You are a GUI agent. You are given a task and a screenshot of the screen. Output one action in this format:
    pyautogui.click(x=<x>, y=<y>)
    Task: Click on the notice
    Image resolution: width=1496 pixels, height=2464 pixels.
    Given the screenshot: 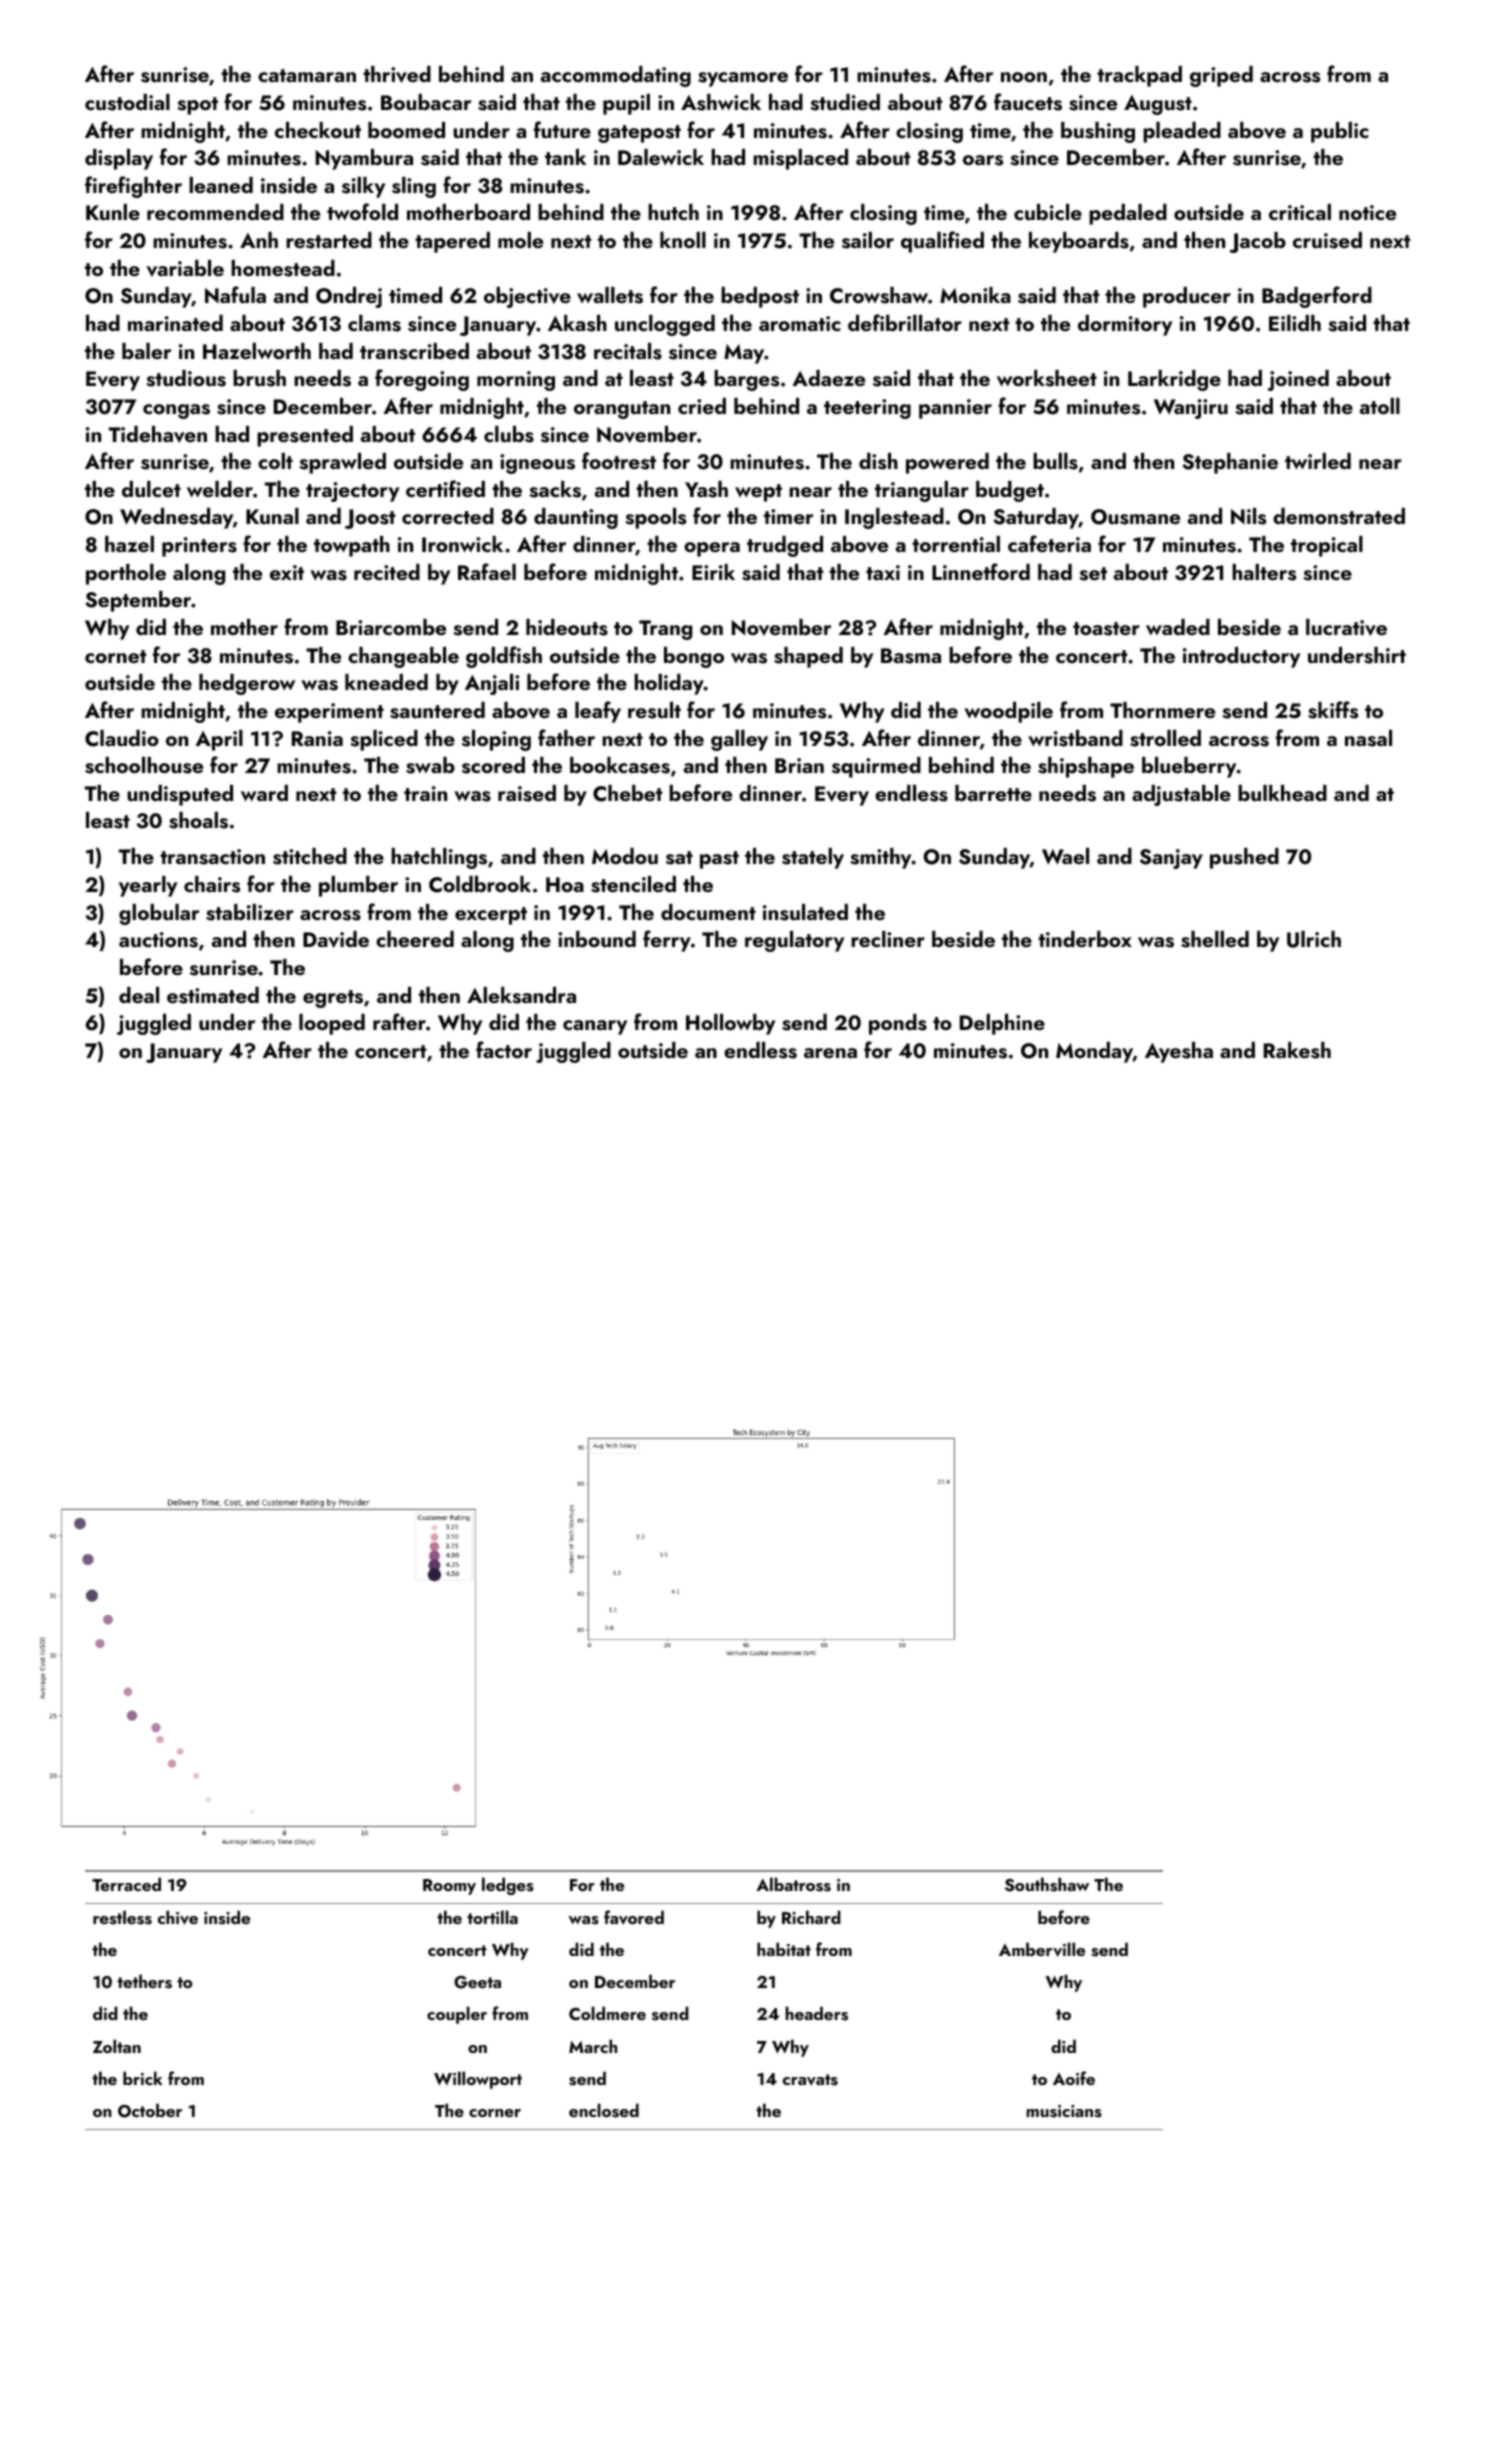 What is the action you would take?
    pyautogui.click(x=1367, y=212)
